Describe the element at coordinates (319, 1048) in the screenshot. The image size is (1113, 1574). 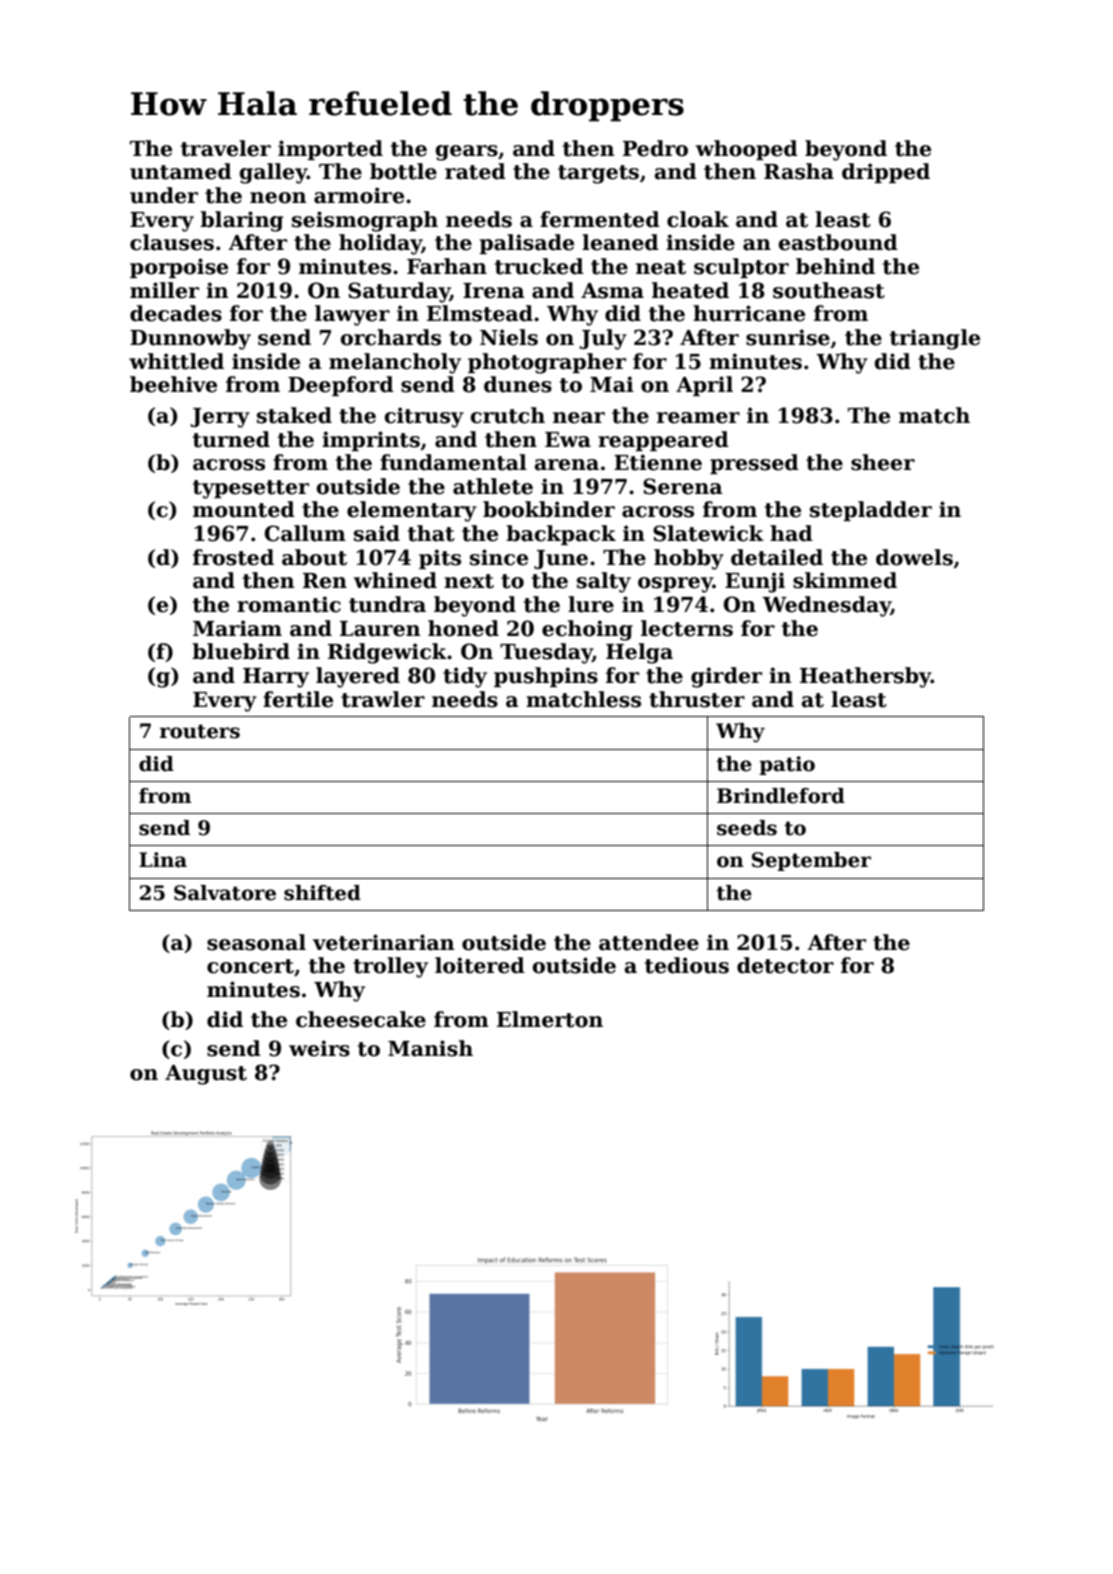
I see `weirs` at that location.
